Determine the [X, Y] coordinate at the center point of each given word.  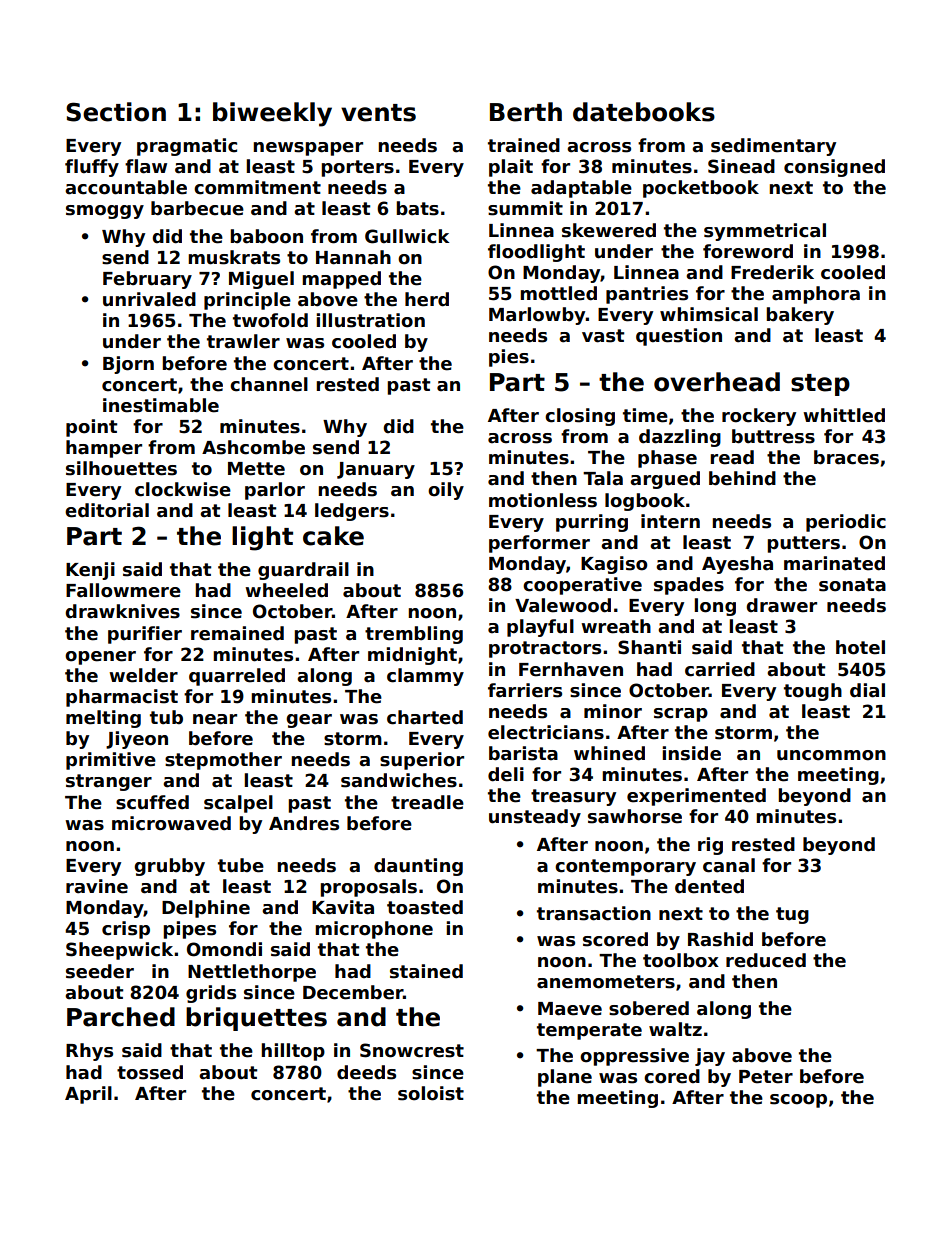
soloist [431, 1093]
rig [710, 846]
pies [509, 358]
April [88, 1095]
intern [670, 521]
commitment [257, 187]
